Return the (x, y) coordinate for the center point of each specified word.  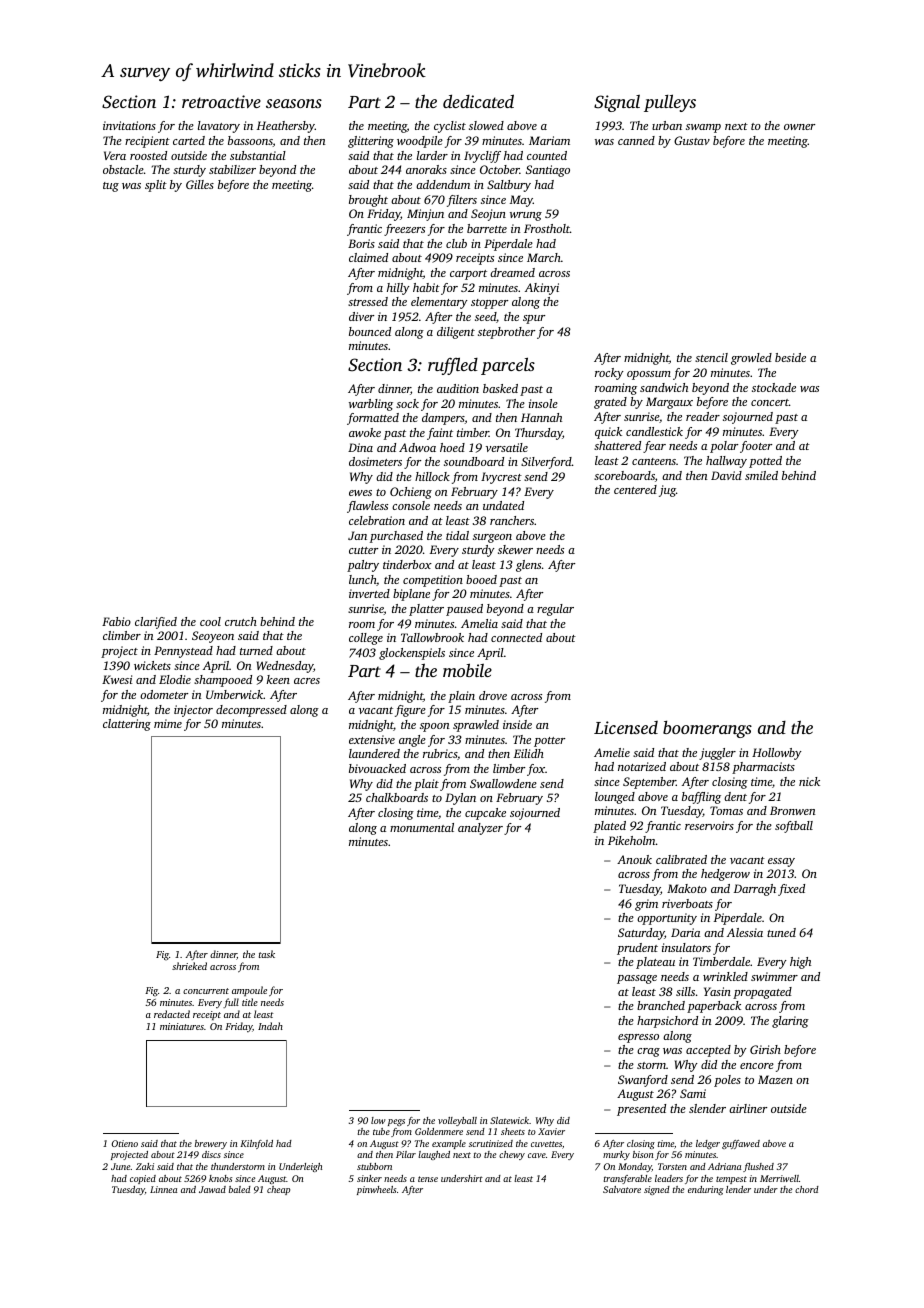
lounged (615, 798)
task (267, 954)
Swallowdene (503, 783)
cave (537, 1155)
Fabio (116, 621)
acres (307, 681)
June (120, 1166)
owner (799, 127)
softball (794, 827)
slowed (486, 125)
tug (111, 187)
